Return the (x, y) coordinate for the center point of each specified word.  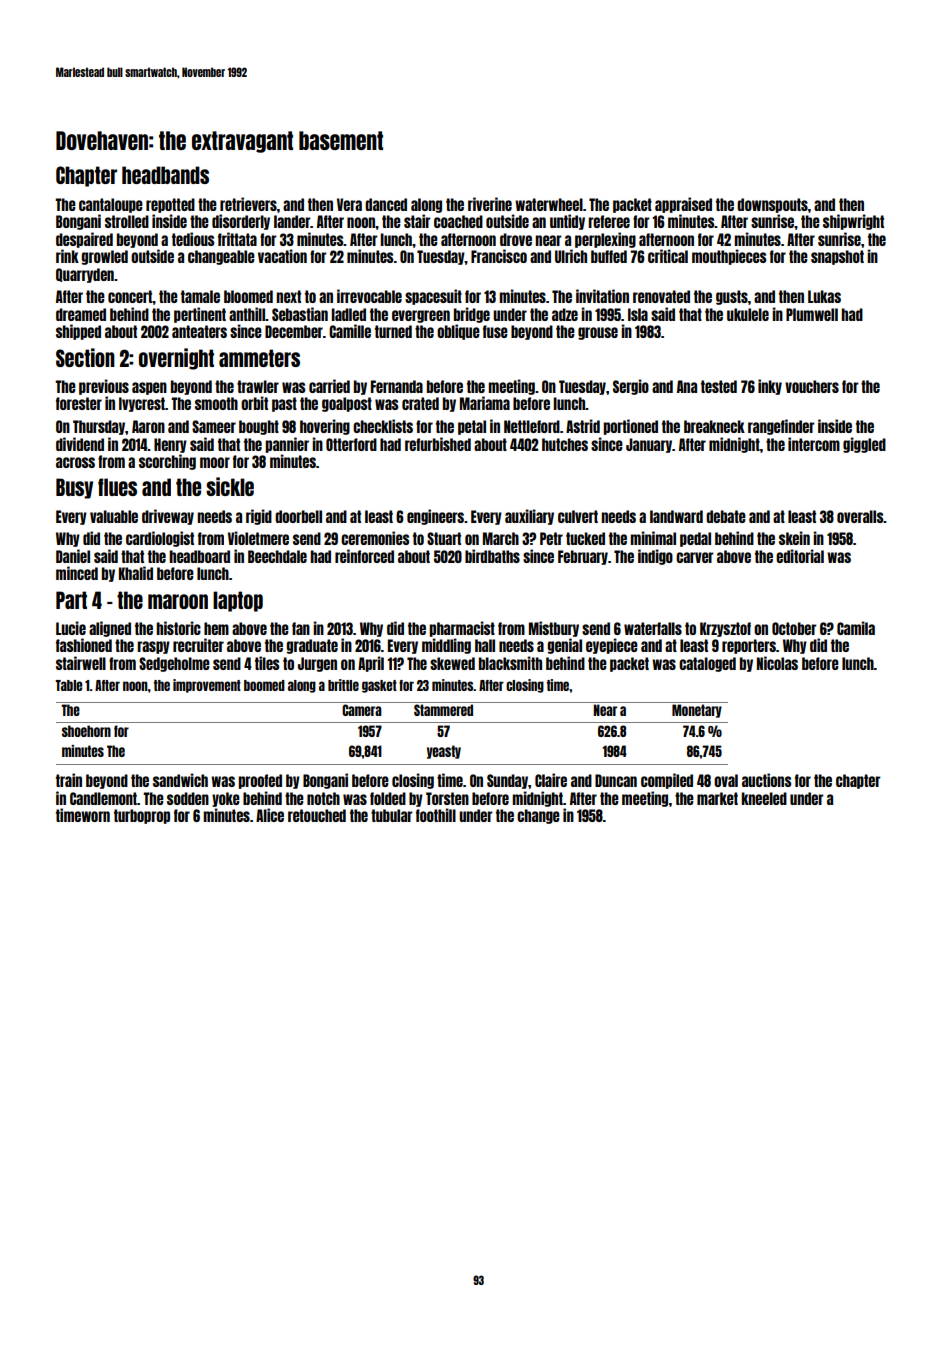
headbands (165, 175)
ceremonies (375, 538)
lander (292, 221)
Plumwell (812, 314)
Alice (270, 815)
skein (794, 538)
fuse (495, 331)
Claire (551, 780)
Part (71, 600)
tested (719, 386)
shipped (78, 332)
